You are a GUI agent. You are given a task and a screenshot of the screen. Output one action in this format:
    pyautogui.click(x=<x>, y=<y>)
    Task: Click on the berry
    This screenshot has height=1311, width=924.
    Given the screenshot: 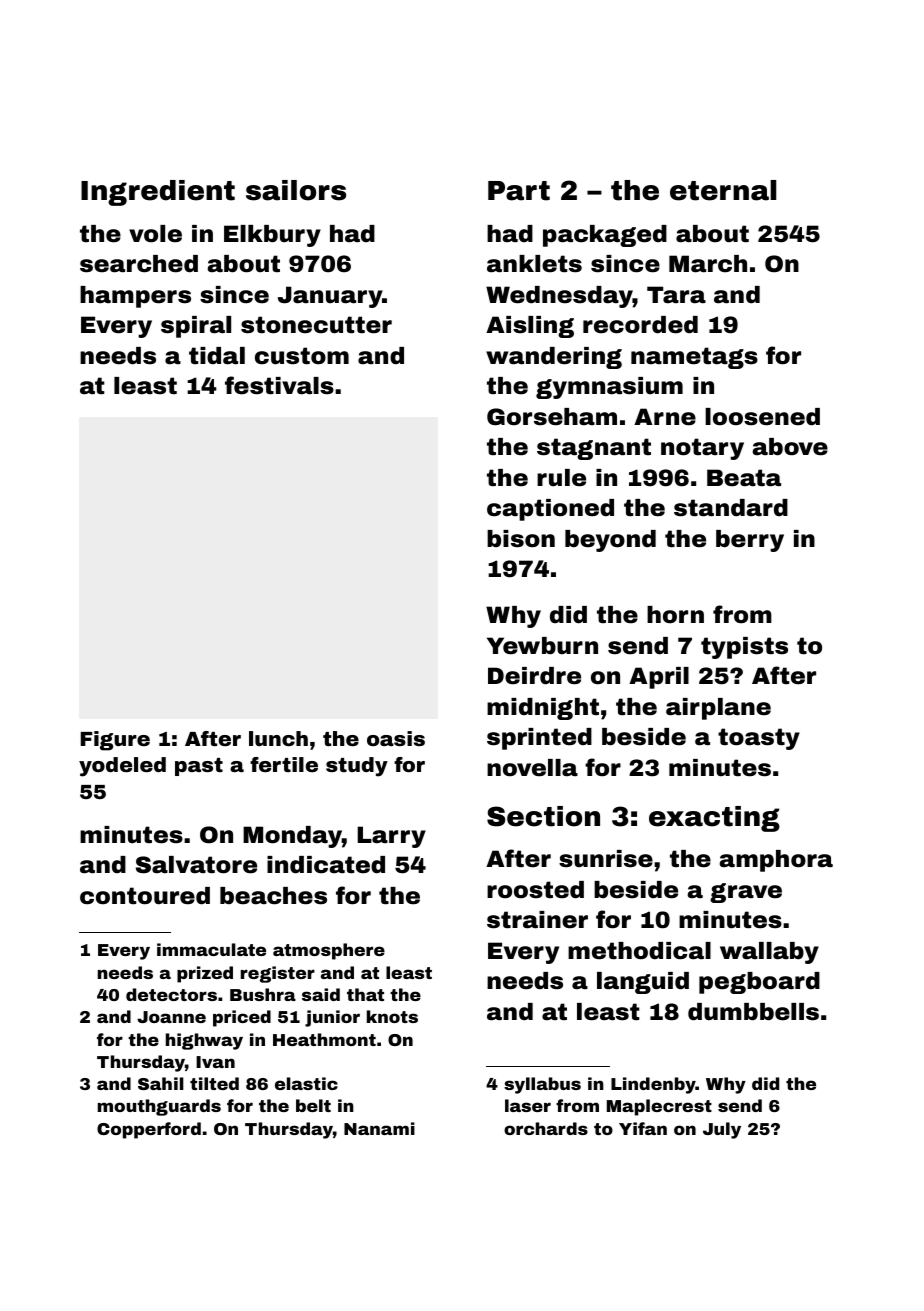 What is the action you would take?
    pyautogui.click(x=750, y=541)
